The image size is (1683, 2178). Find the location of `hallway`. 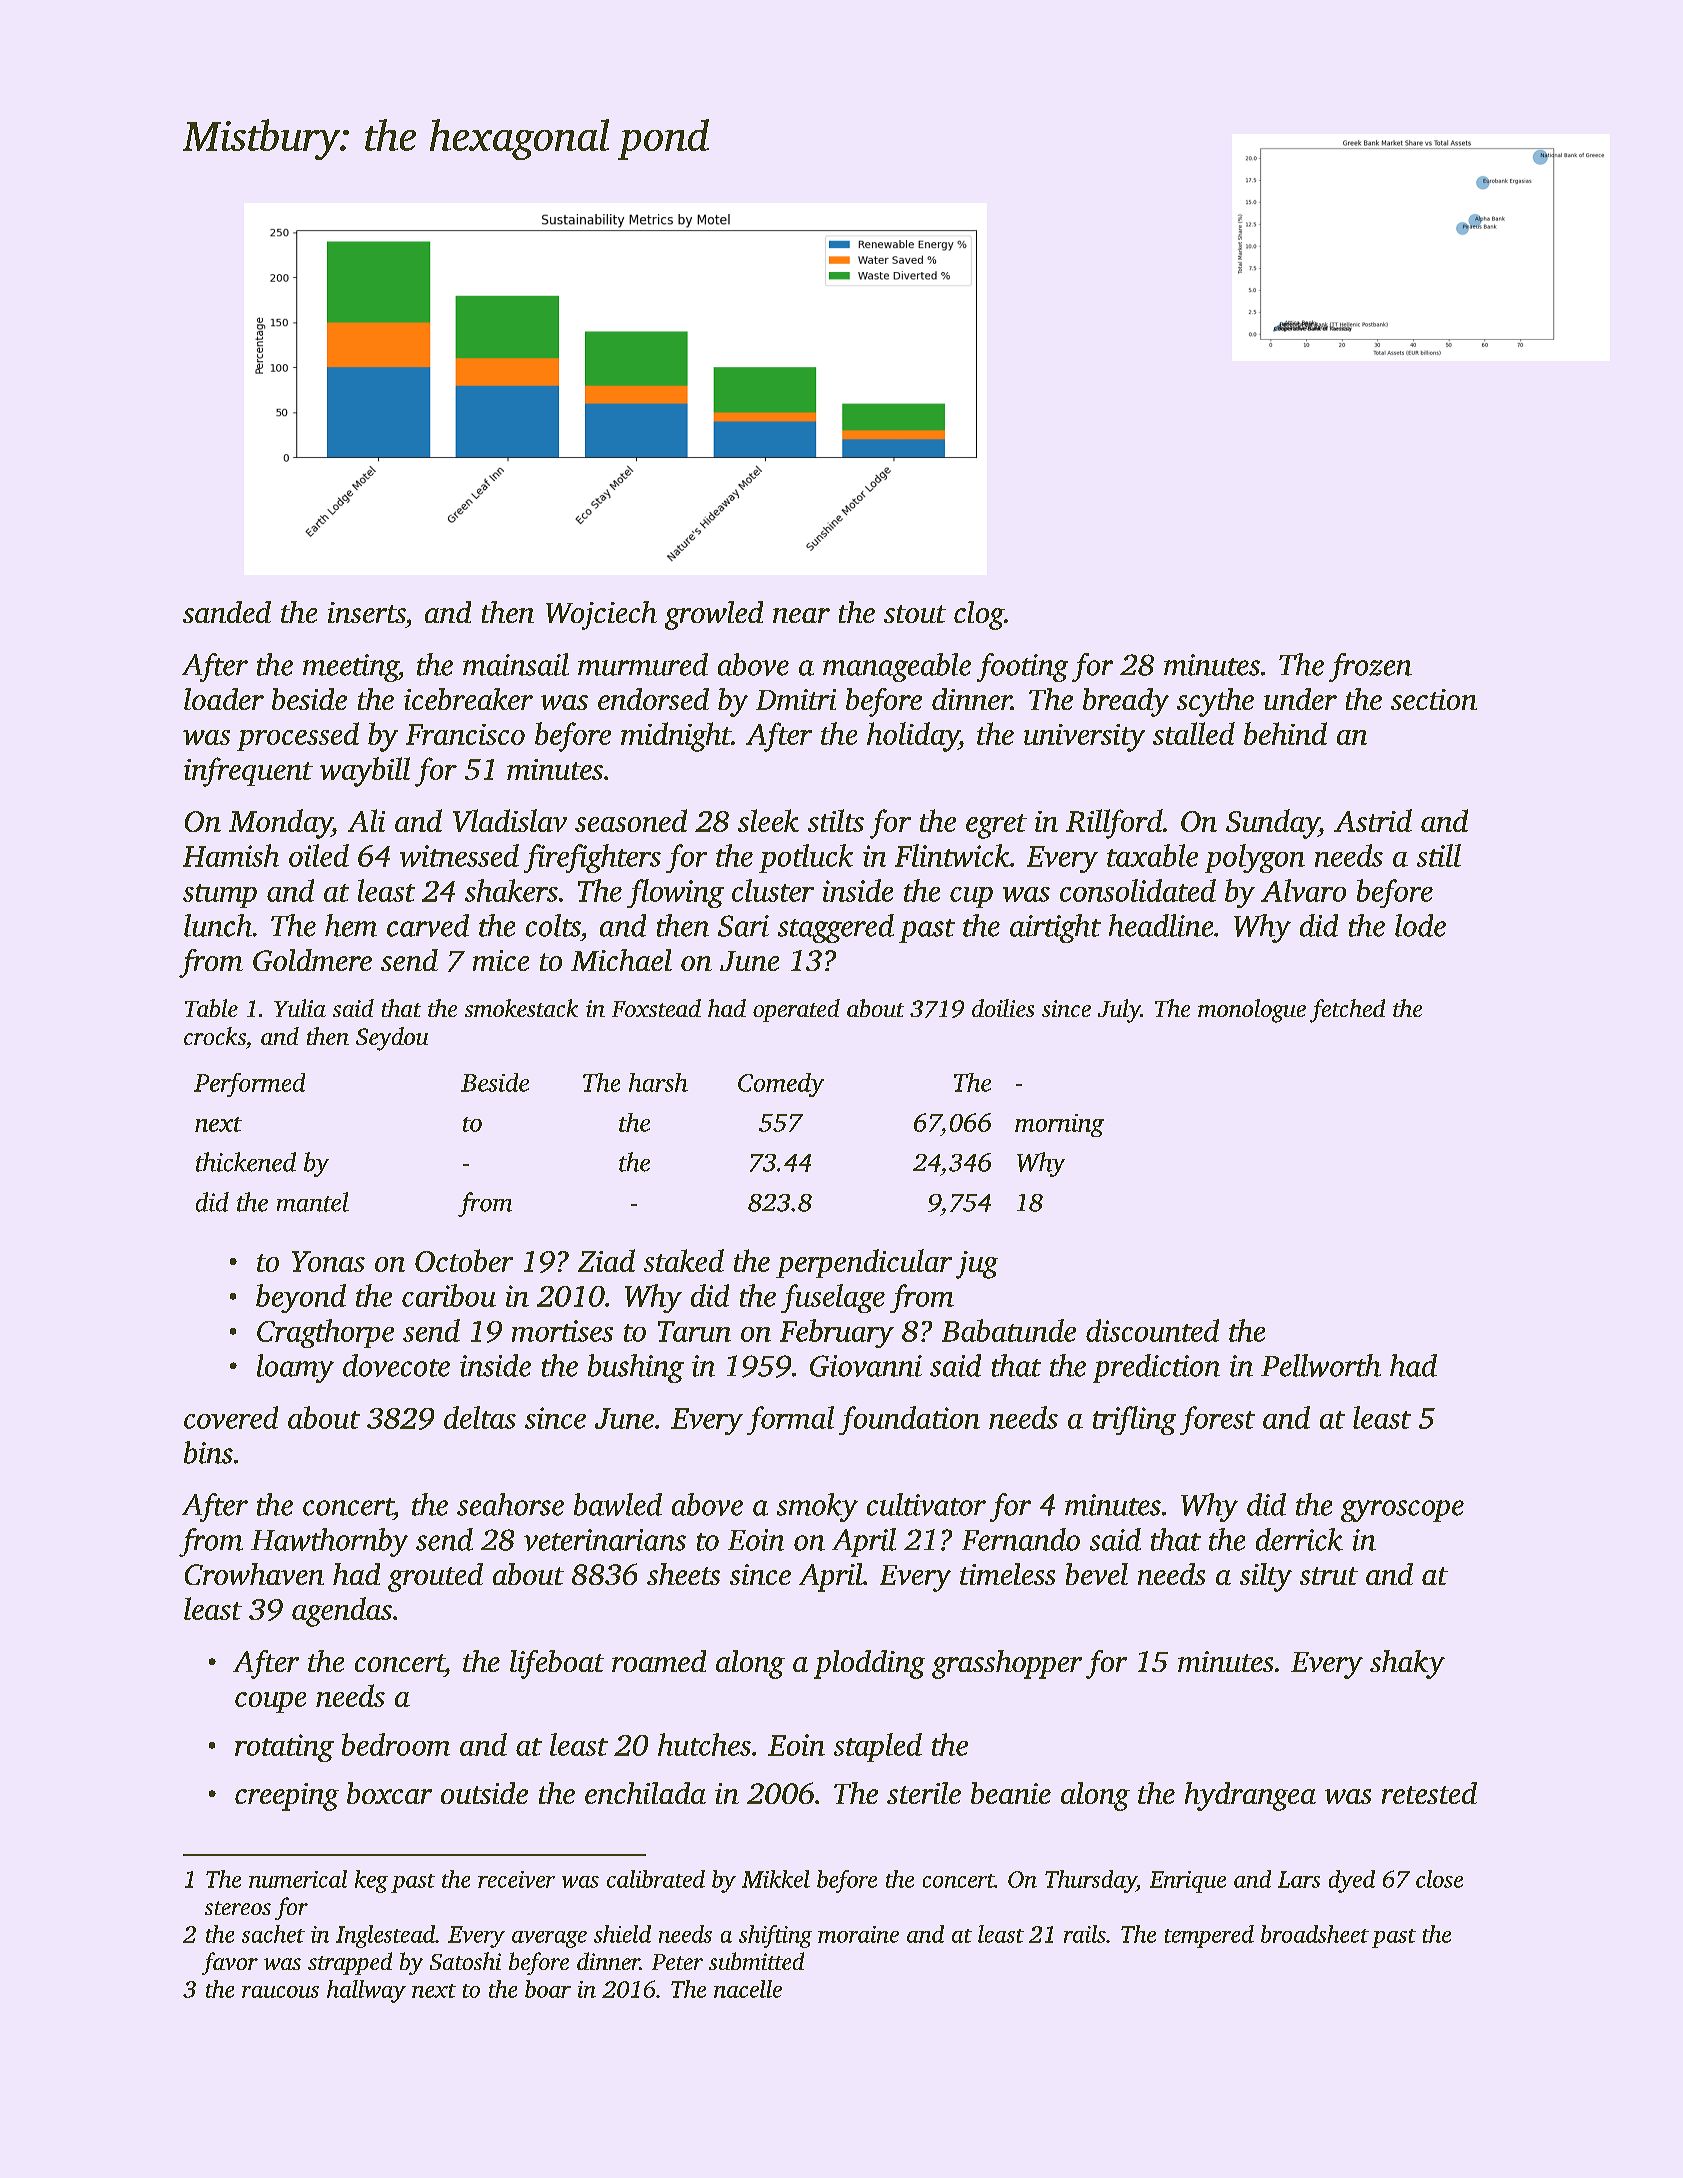

hallway is located at coordinates (366, 1991).
